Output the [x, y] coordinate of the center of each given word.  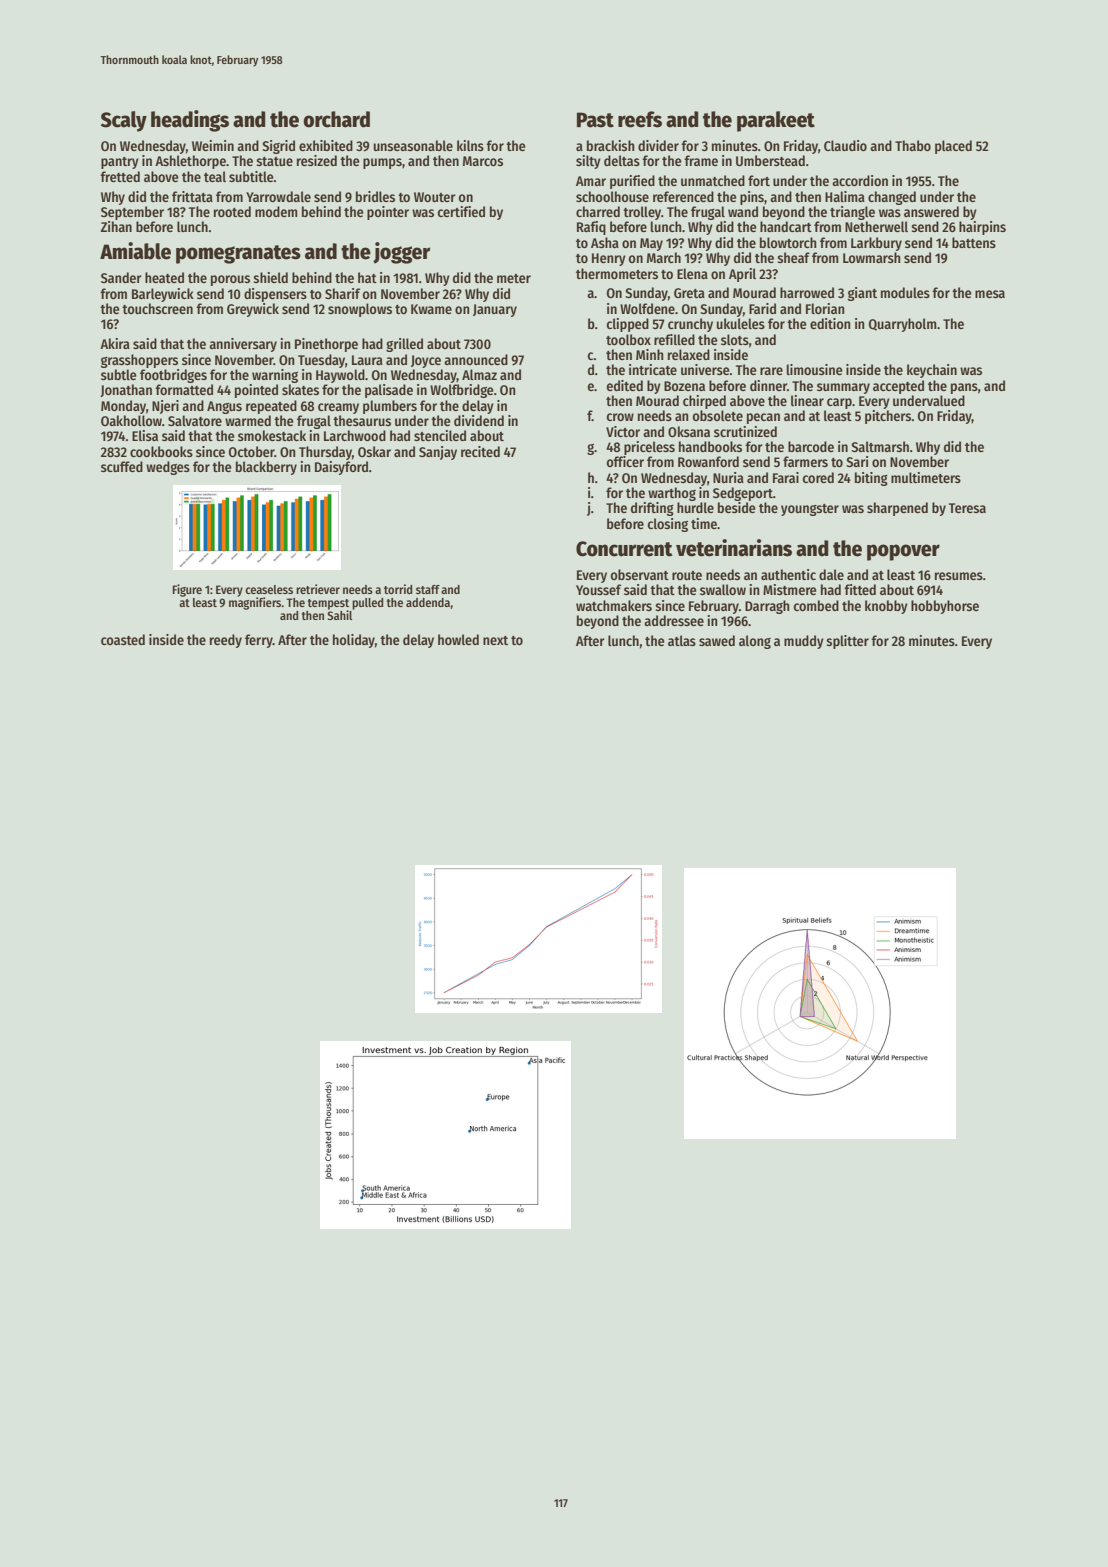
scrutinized [745, 431]
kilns [470, 145]
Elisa [145, 435]
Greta [689, 293]
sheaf [793, 257]
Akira [115, 343]
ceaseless [269, 589]
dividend [479, 420]
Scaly [124, 121]
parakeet [776, 121]
